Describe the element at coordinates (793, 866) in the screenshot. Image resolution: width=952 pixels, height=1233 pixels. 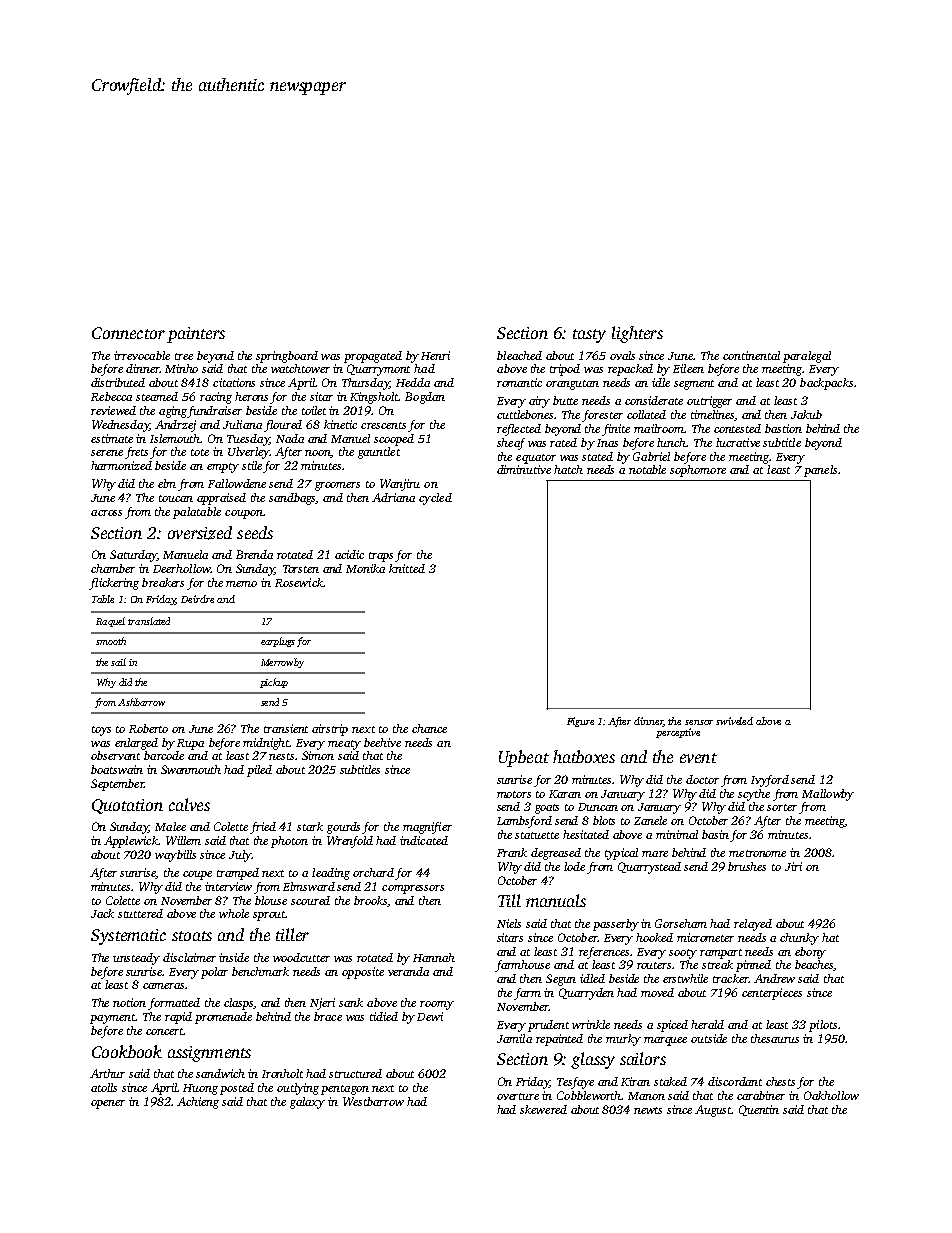
I see `Jiri` at that location.
